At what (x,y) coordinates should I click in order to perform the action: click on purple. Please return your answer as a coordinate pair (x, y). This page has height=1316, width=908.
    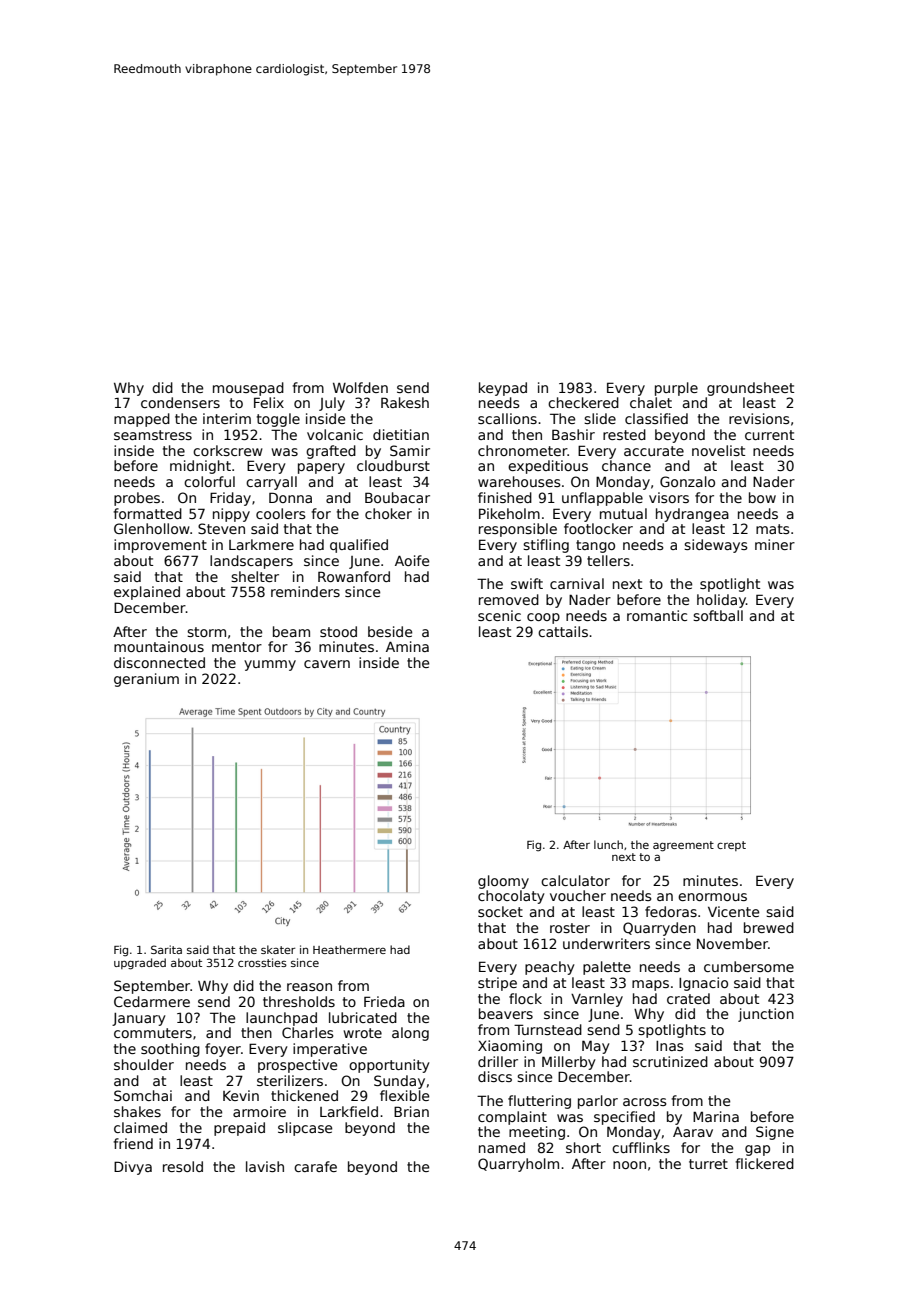
    Looking at the image, I should click on (676, 389).
